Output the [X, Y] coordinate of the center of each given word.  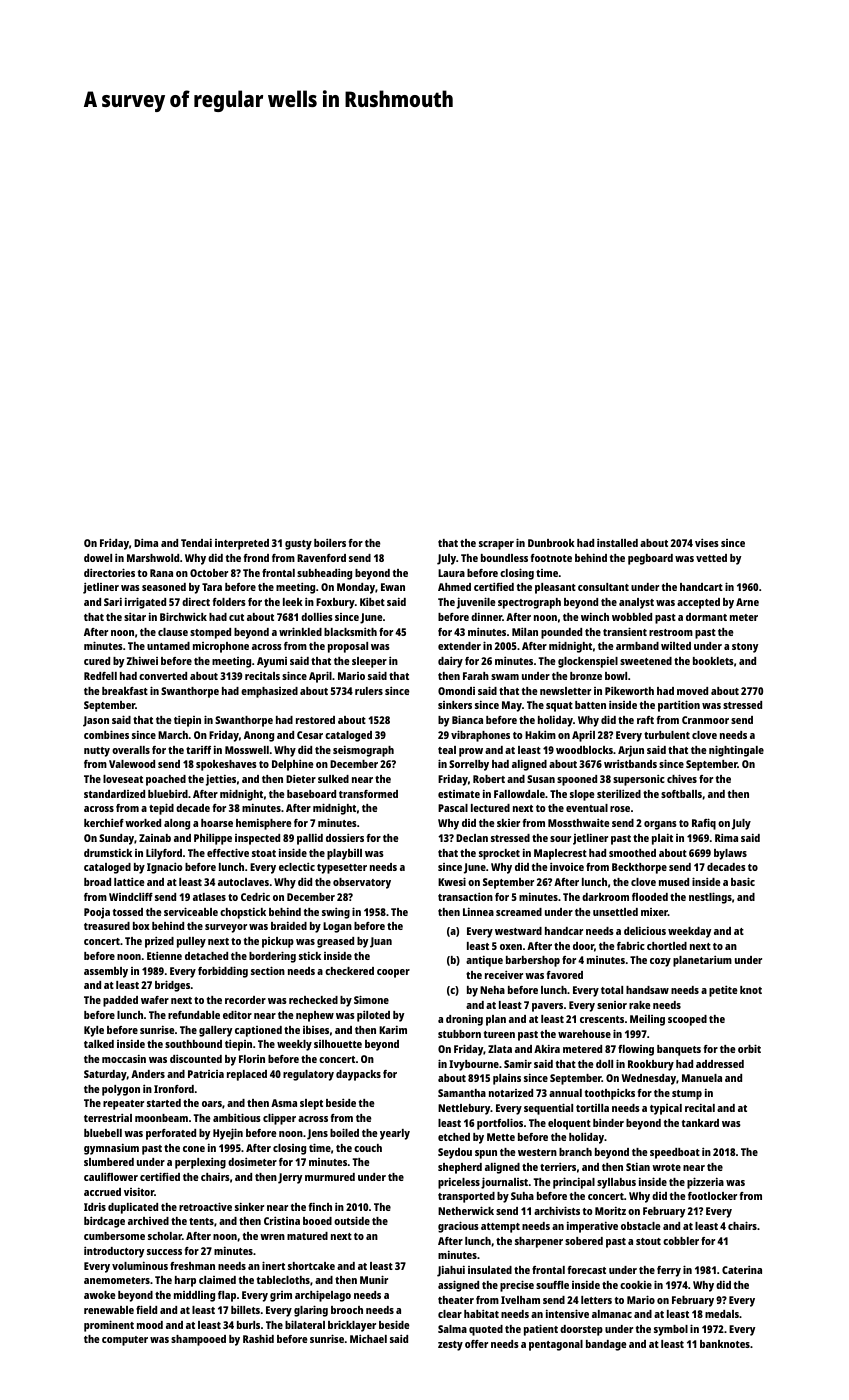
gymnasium [111, 1149]
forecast [587, 1270]
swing [336, 913]
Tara [212, 587]
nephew [315, 1016]
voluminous [140, 1266]
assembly [106, 972]
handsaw [647, 990]
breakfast [125, 691]
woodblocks [584, 750]
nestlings [710, 898]
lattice [129, 881]
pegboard [650, 559]
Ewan [393, 587]
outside [352, 1220]
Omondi [456, 691]
